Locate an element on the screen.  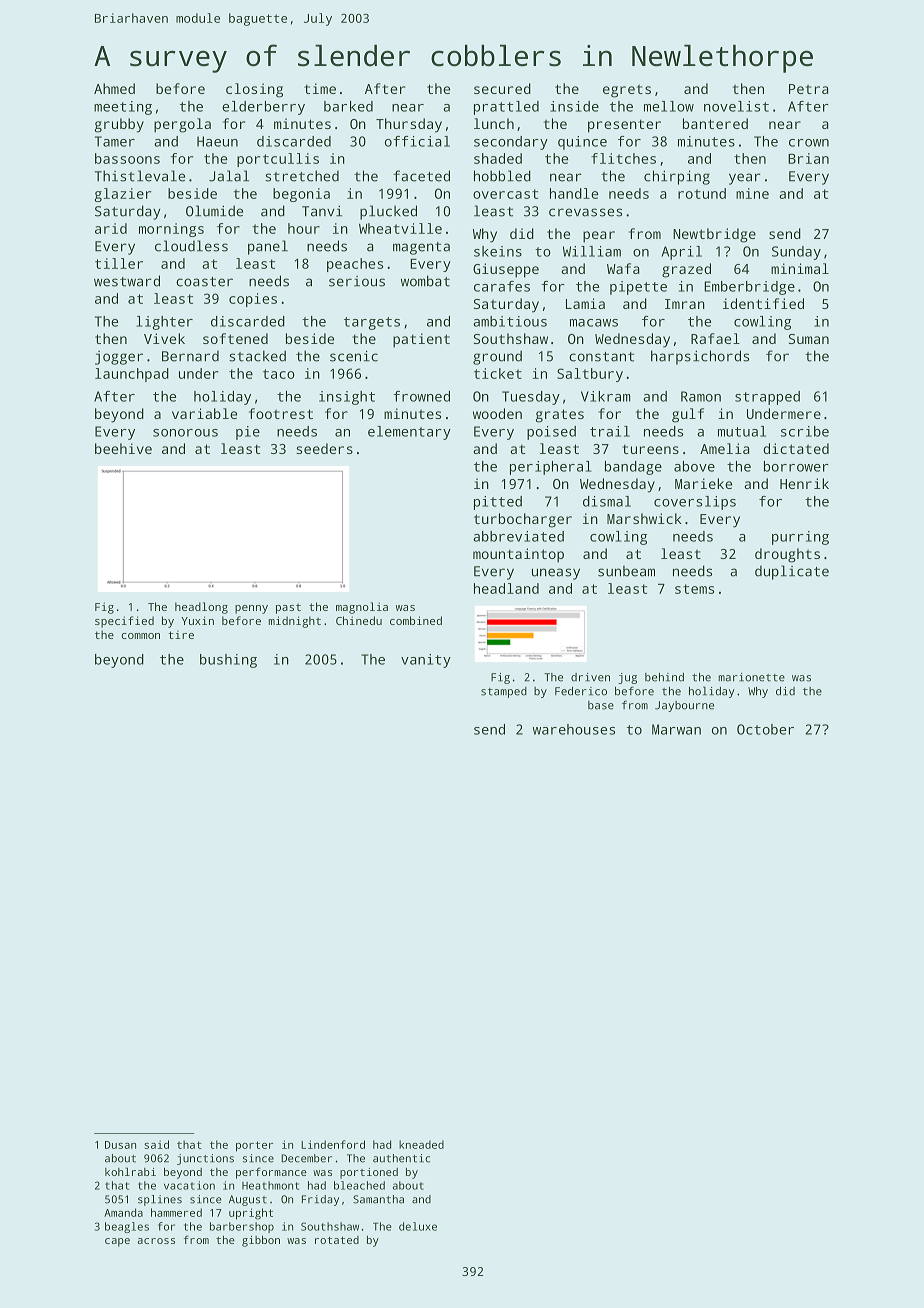
deluxe is located at coordinates (418, 1226).
